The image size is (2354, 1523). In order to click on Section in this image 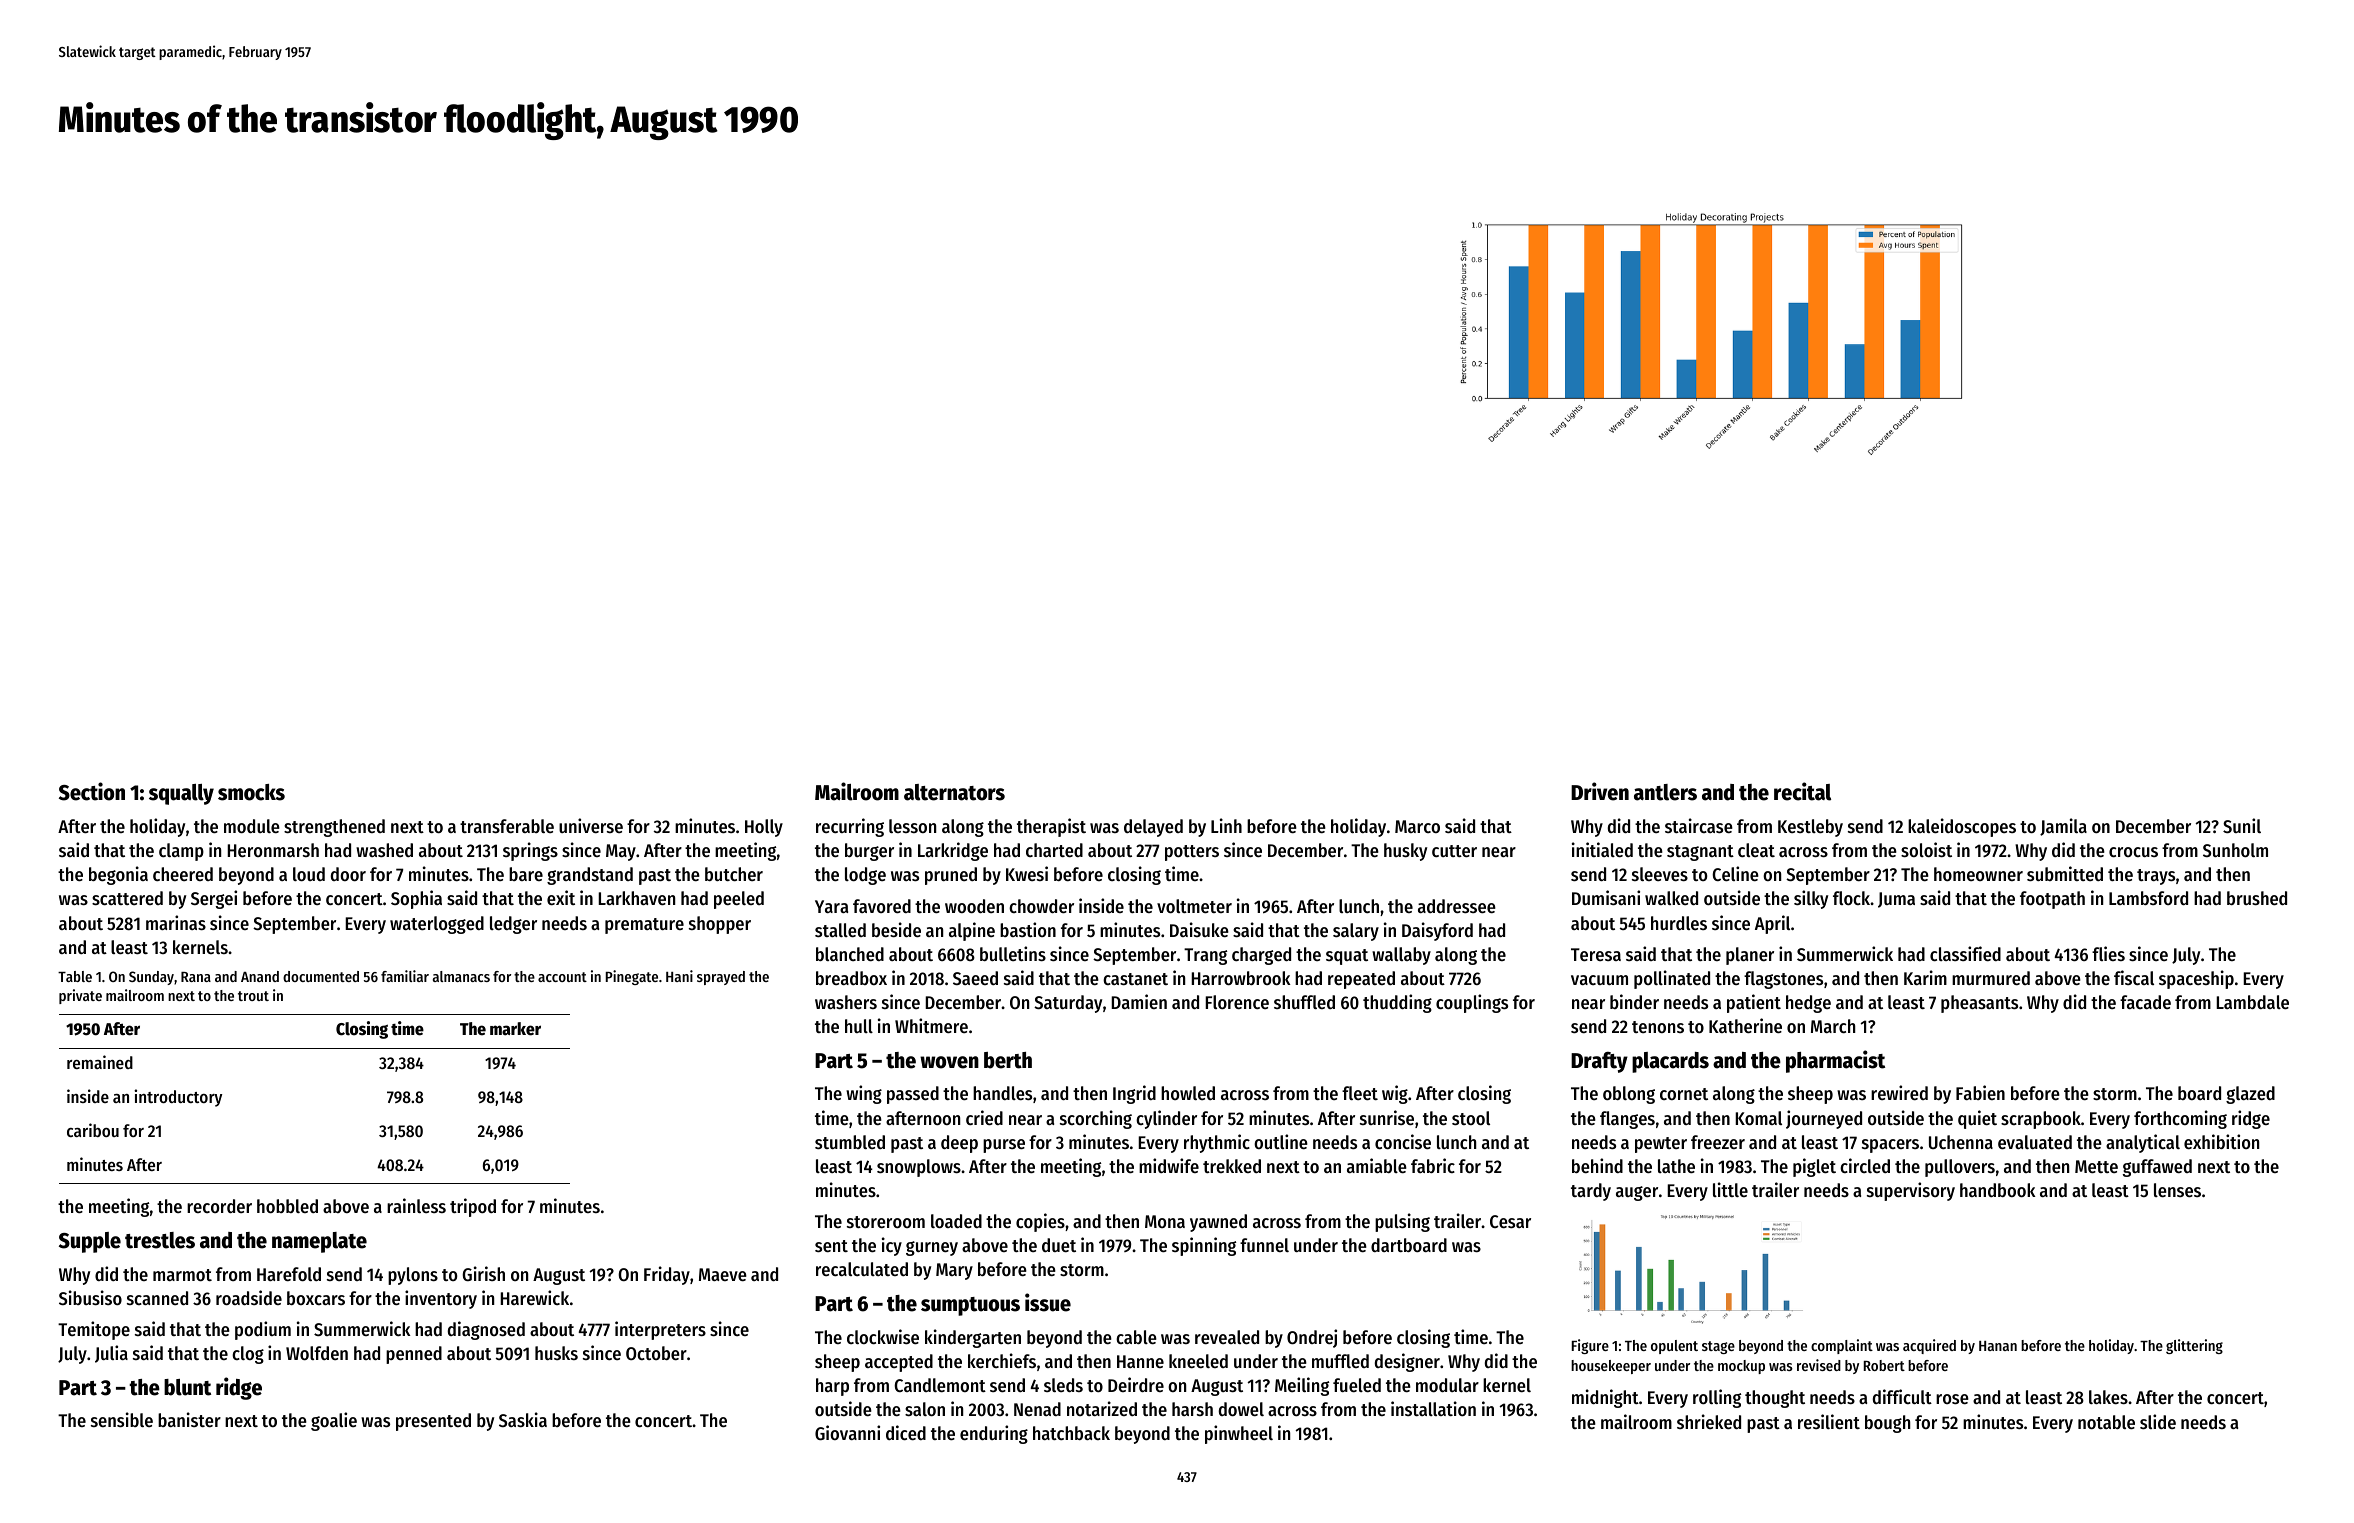, I will do `click(92, 791)`.
